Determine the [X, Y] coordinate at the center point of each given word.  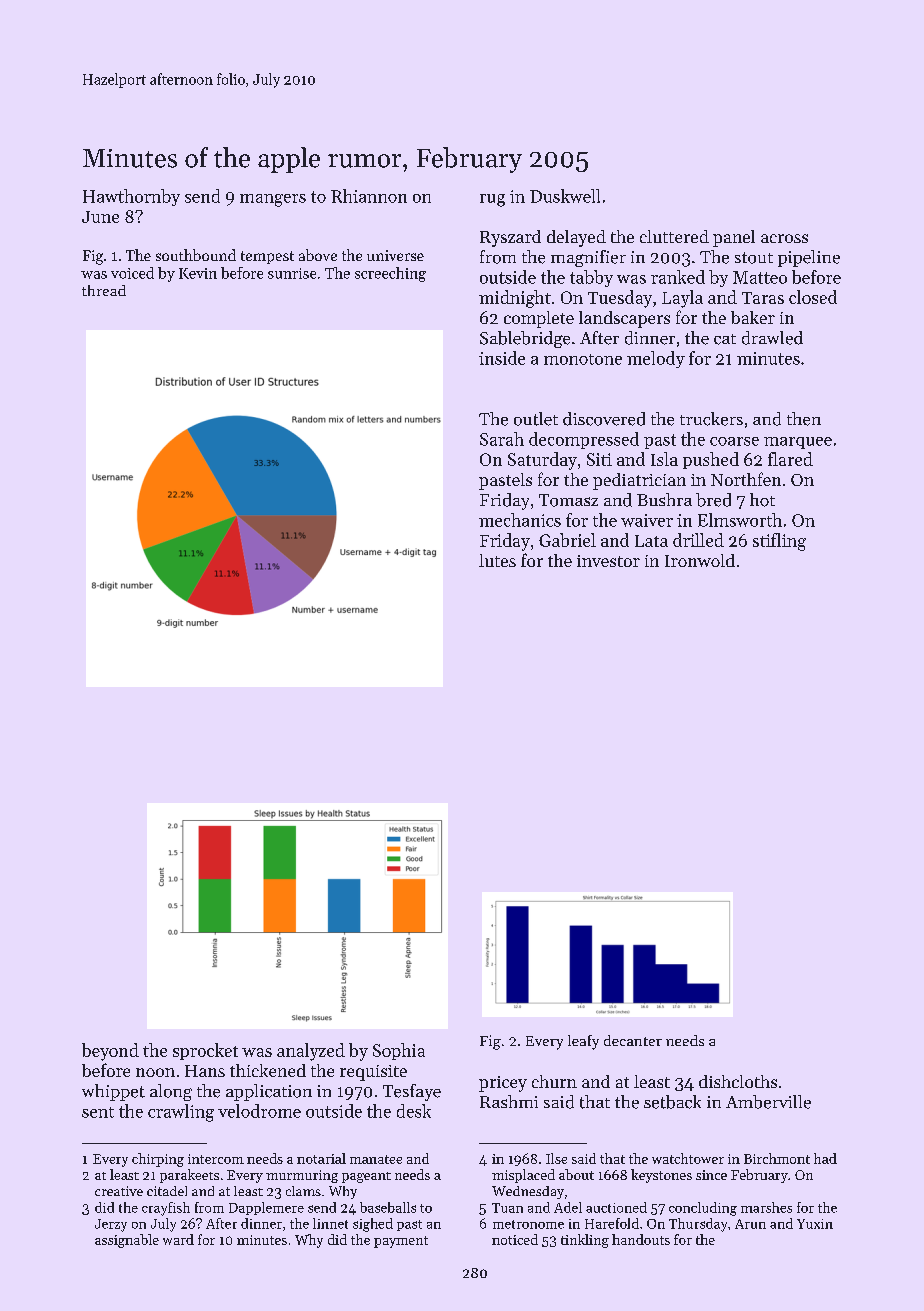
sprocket [205, 1051]
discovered [604, 419]
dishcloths [738, 1081]
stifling [779, 542]
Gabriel [567, 540]
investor [608, 561]
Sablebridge [525, 339]
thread [104, 290]
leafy [583, 1042]
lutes [497, 560]
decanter [633, 1040]
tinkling [585, 1241]
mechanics [520, 520]
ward [178, 1239]
